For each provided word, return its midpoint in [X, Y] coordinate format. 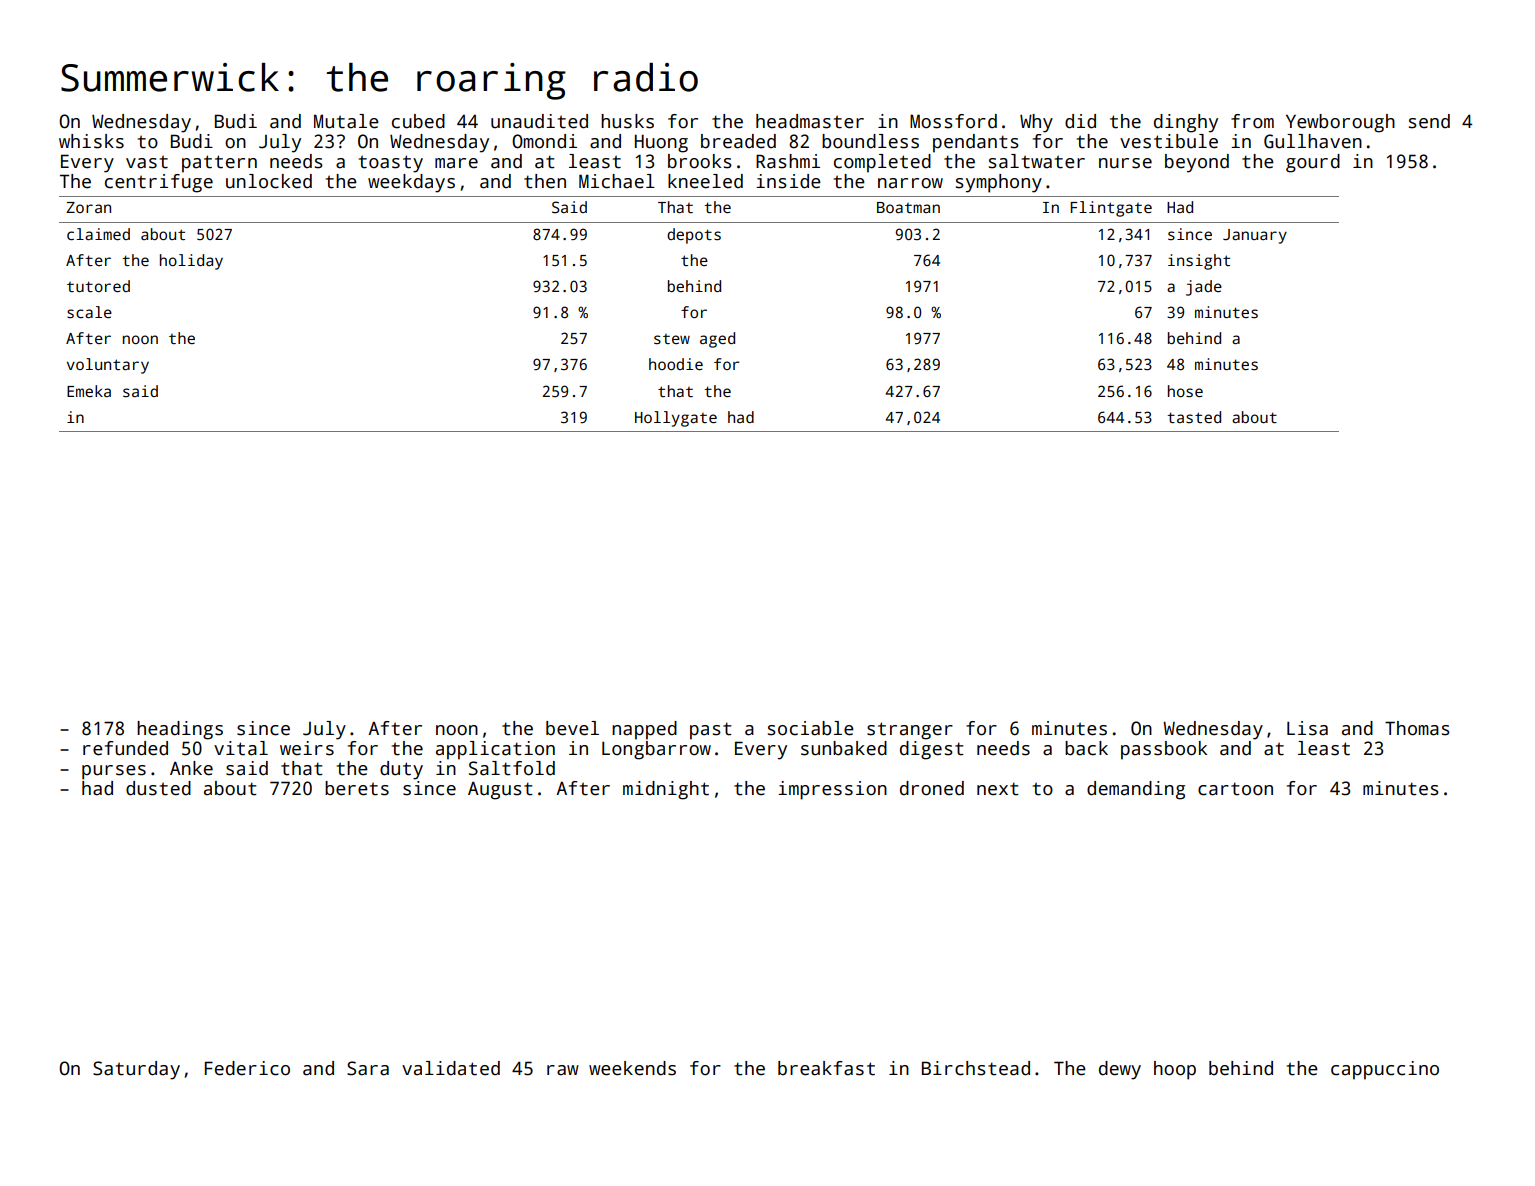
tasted [1194, 417]
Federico [247, 1068]
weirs [307, 748]
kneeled [705, 181]
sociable [811, 728]
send [1429, 121]
